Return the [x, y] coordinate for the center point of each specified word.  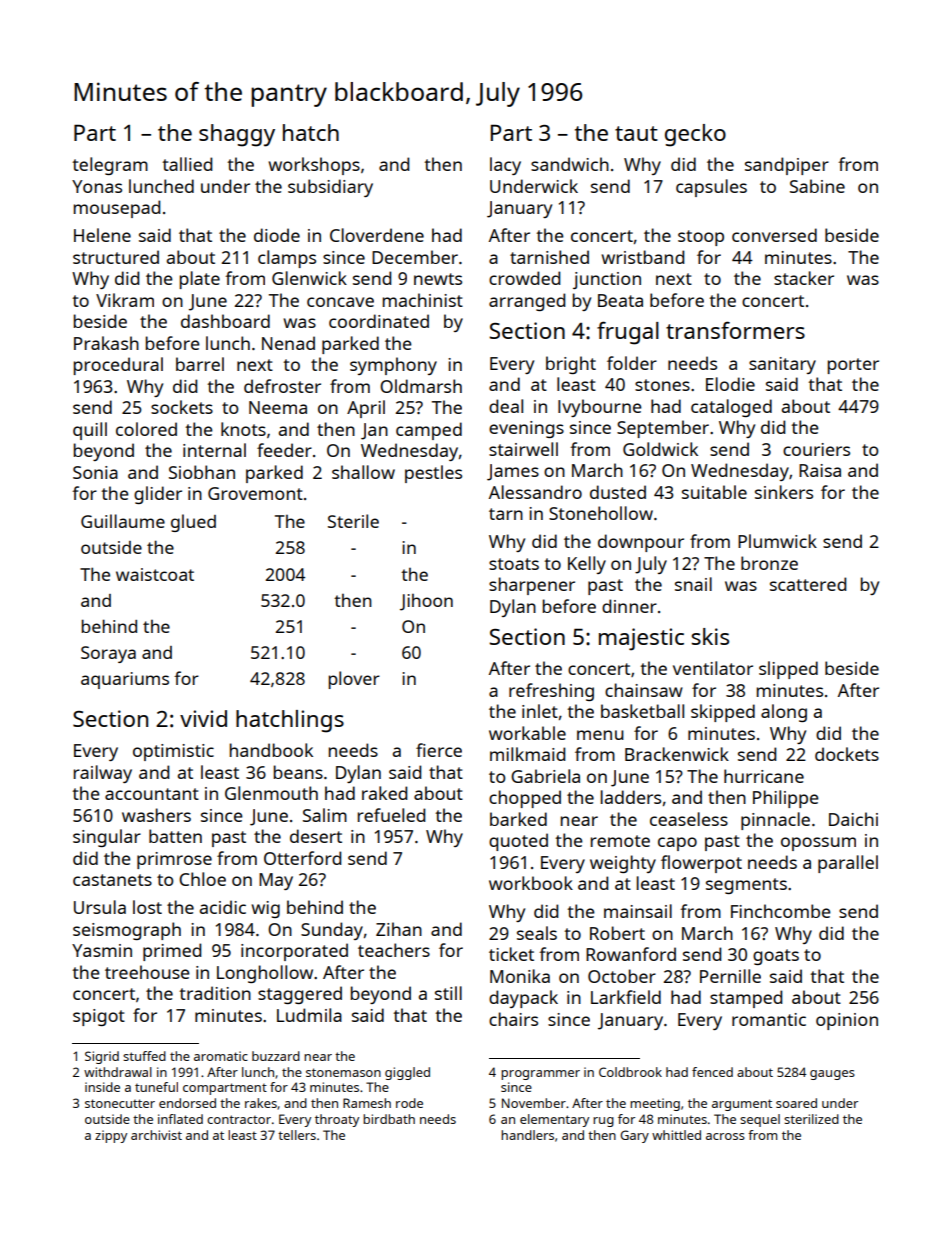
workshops [314, 166]
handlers [527, 1135]
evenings [526, 429]
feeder [284, 450]
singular [107, 838]
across [725, 1136]
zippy [111, 1136]
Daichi [853, 819]
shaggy [237, 135]
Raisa [820, 470]
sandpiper [787, 166]
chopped [525, 799]
